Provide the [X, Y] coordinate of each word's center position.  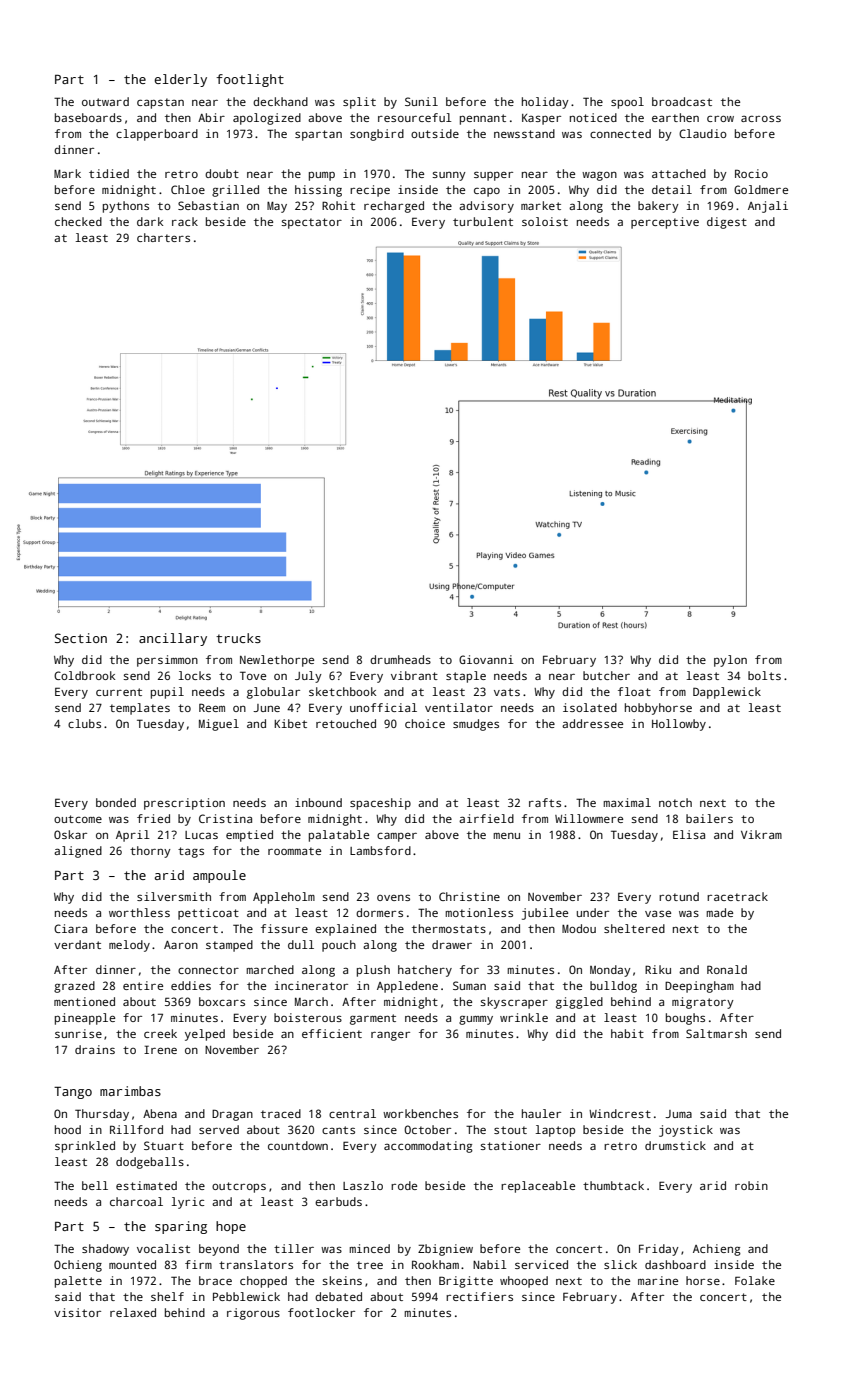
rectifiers [479, 1296]
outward [105, 101]
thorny [150, 852]
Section [81, 638]
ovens [393, 898]
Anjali [768, 207]
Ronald [727, 969]
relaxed [133, 1312]
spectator [312, 223]
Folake [755, 1280]
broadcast [682, 101]
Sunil [421, 101]
